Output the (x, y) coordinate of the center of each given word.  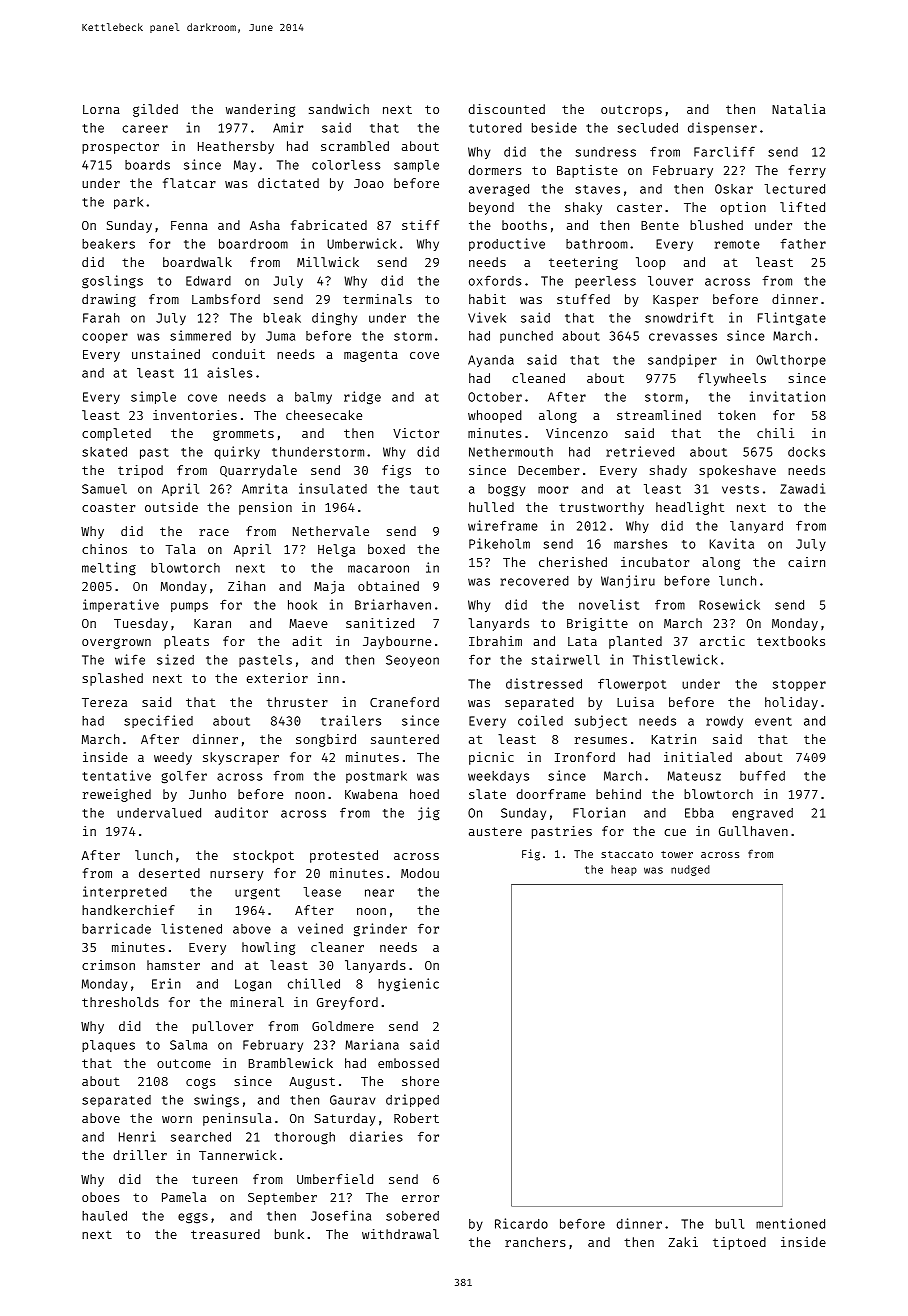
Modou (420, 873)
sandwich (339, 109)
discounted (507, 109)
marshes (640, 544)
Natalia (798, 109)
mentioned (790, 1223)
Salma (188, 1045)
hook (302, 605)
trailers (351, 720)
